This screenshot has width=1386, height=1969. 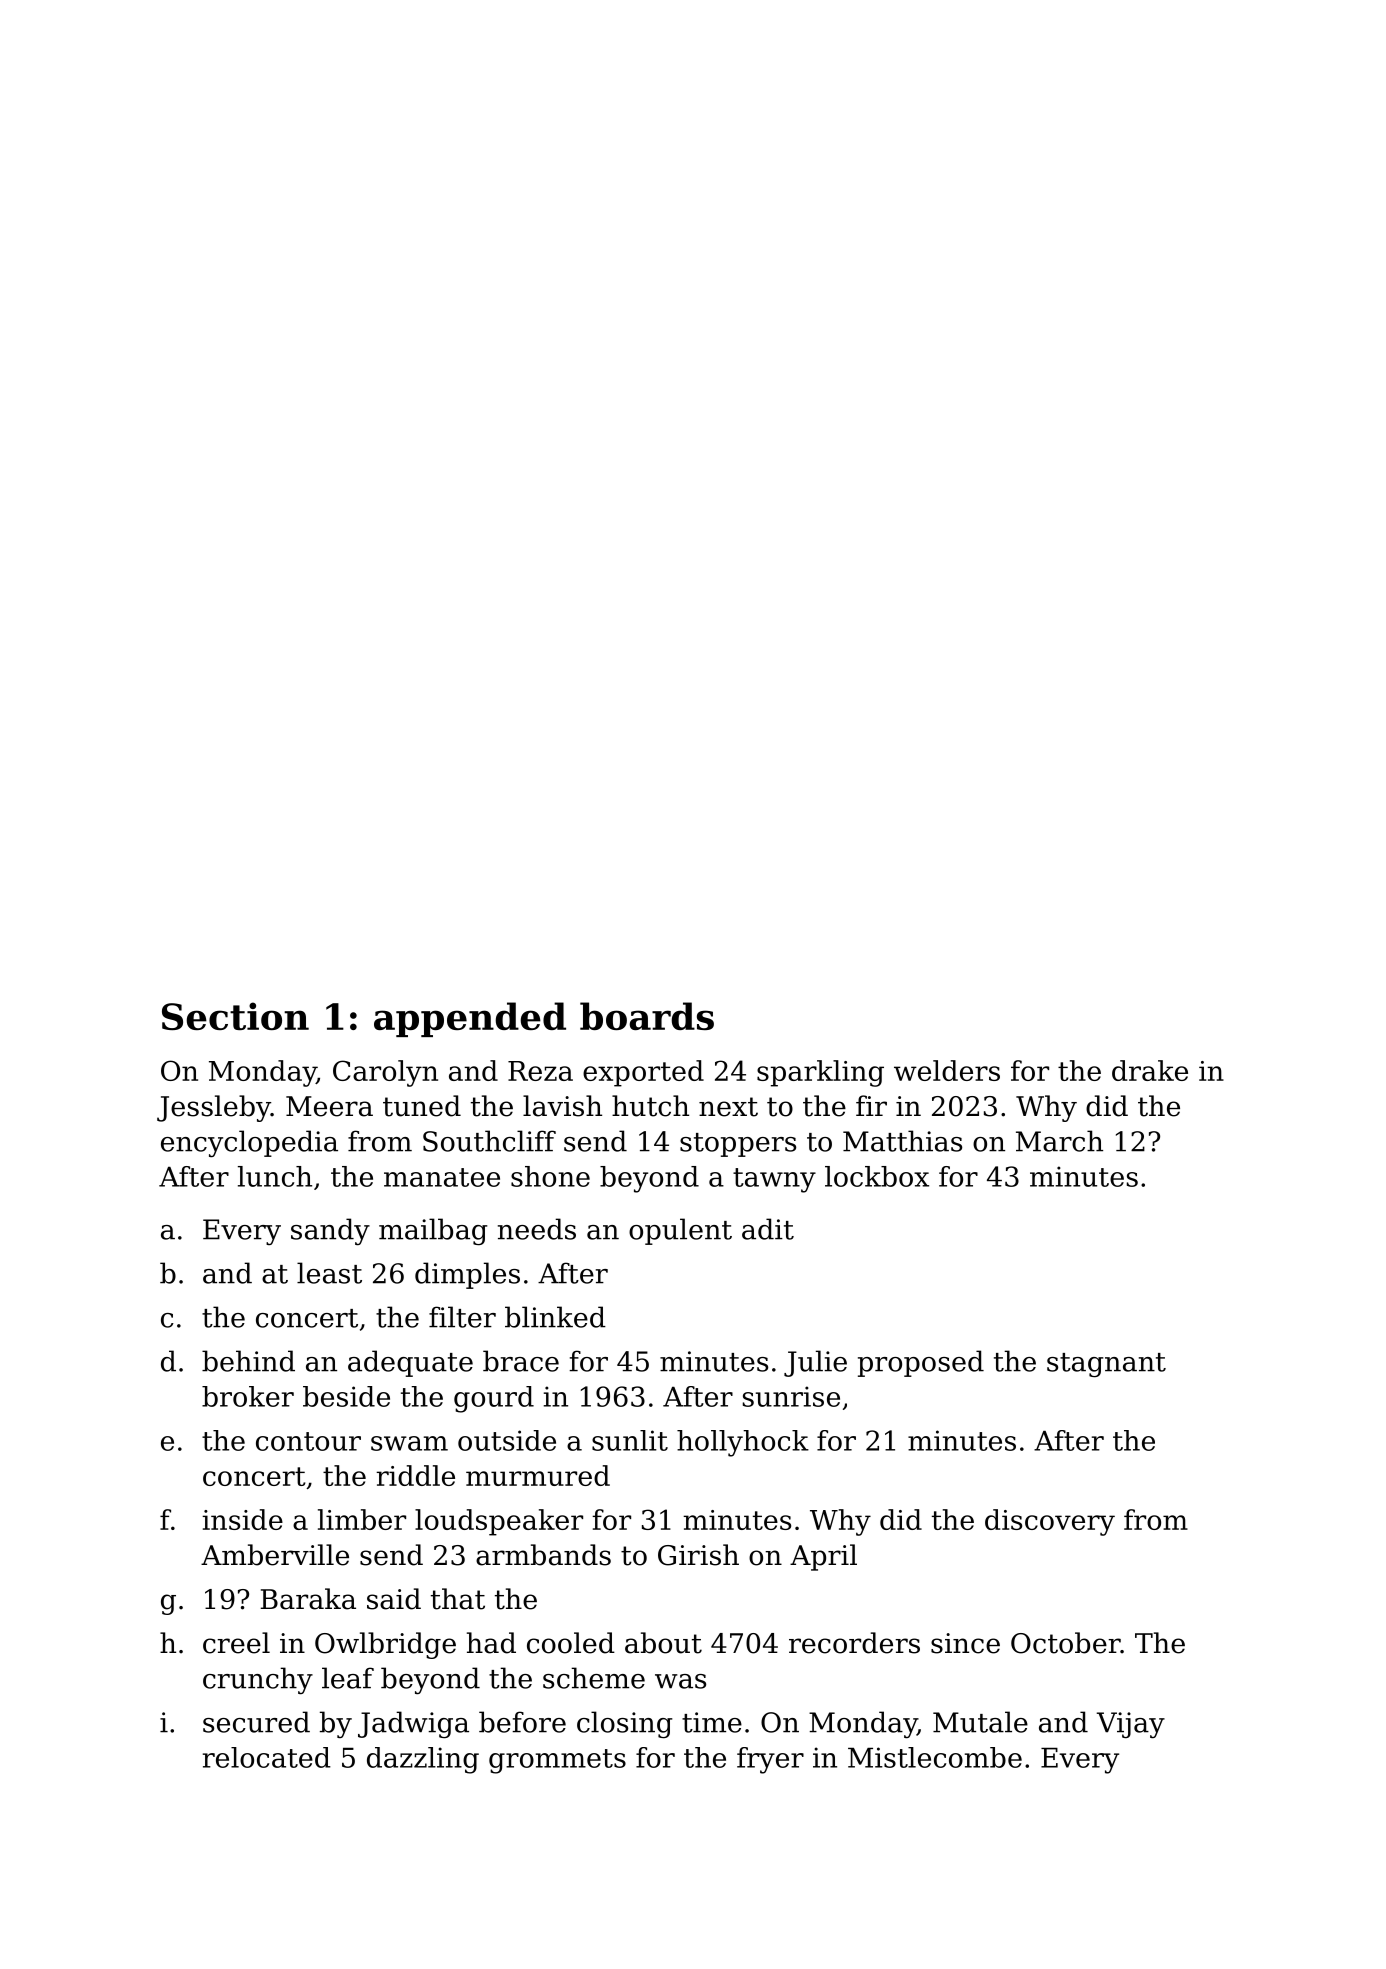 What do you see at coordinates (1150, 1070) in the screenshot?
I see `drake` at bounding box center [1150, 1070].
